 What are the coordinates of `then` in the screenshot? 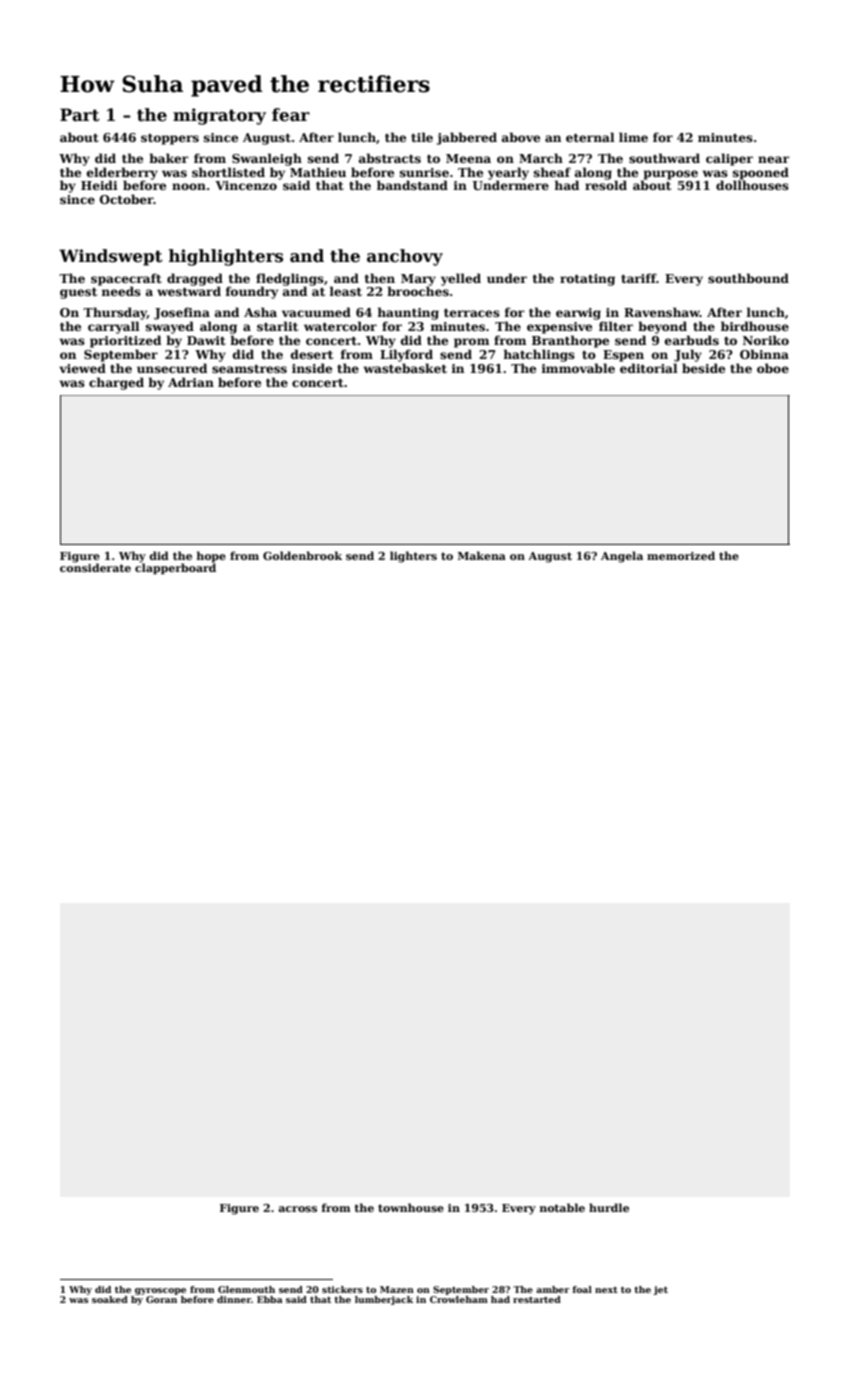 It's located at (380, 278).
